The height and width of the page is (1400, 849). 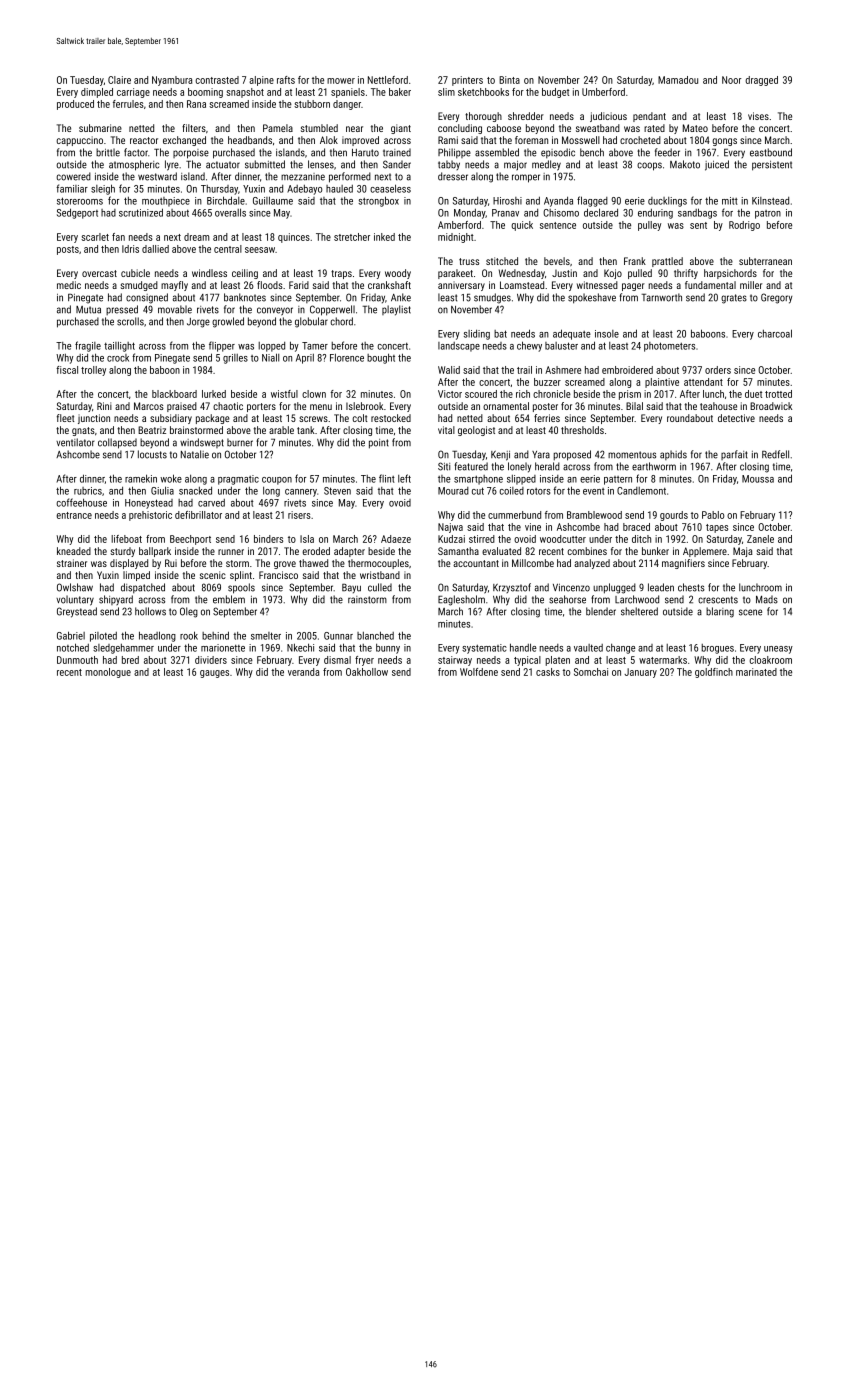 I want to click on Mamadou, so click(x=678, y=80).
